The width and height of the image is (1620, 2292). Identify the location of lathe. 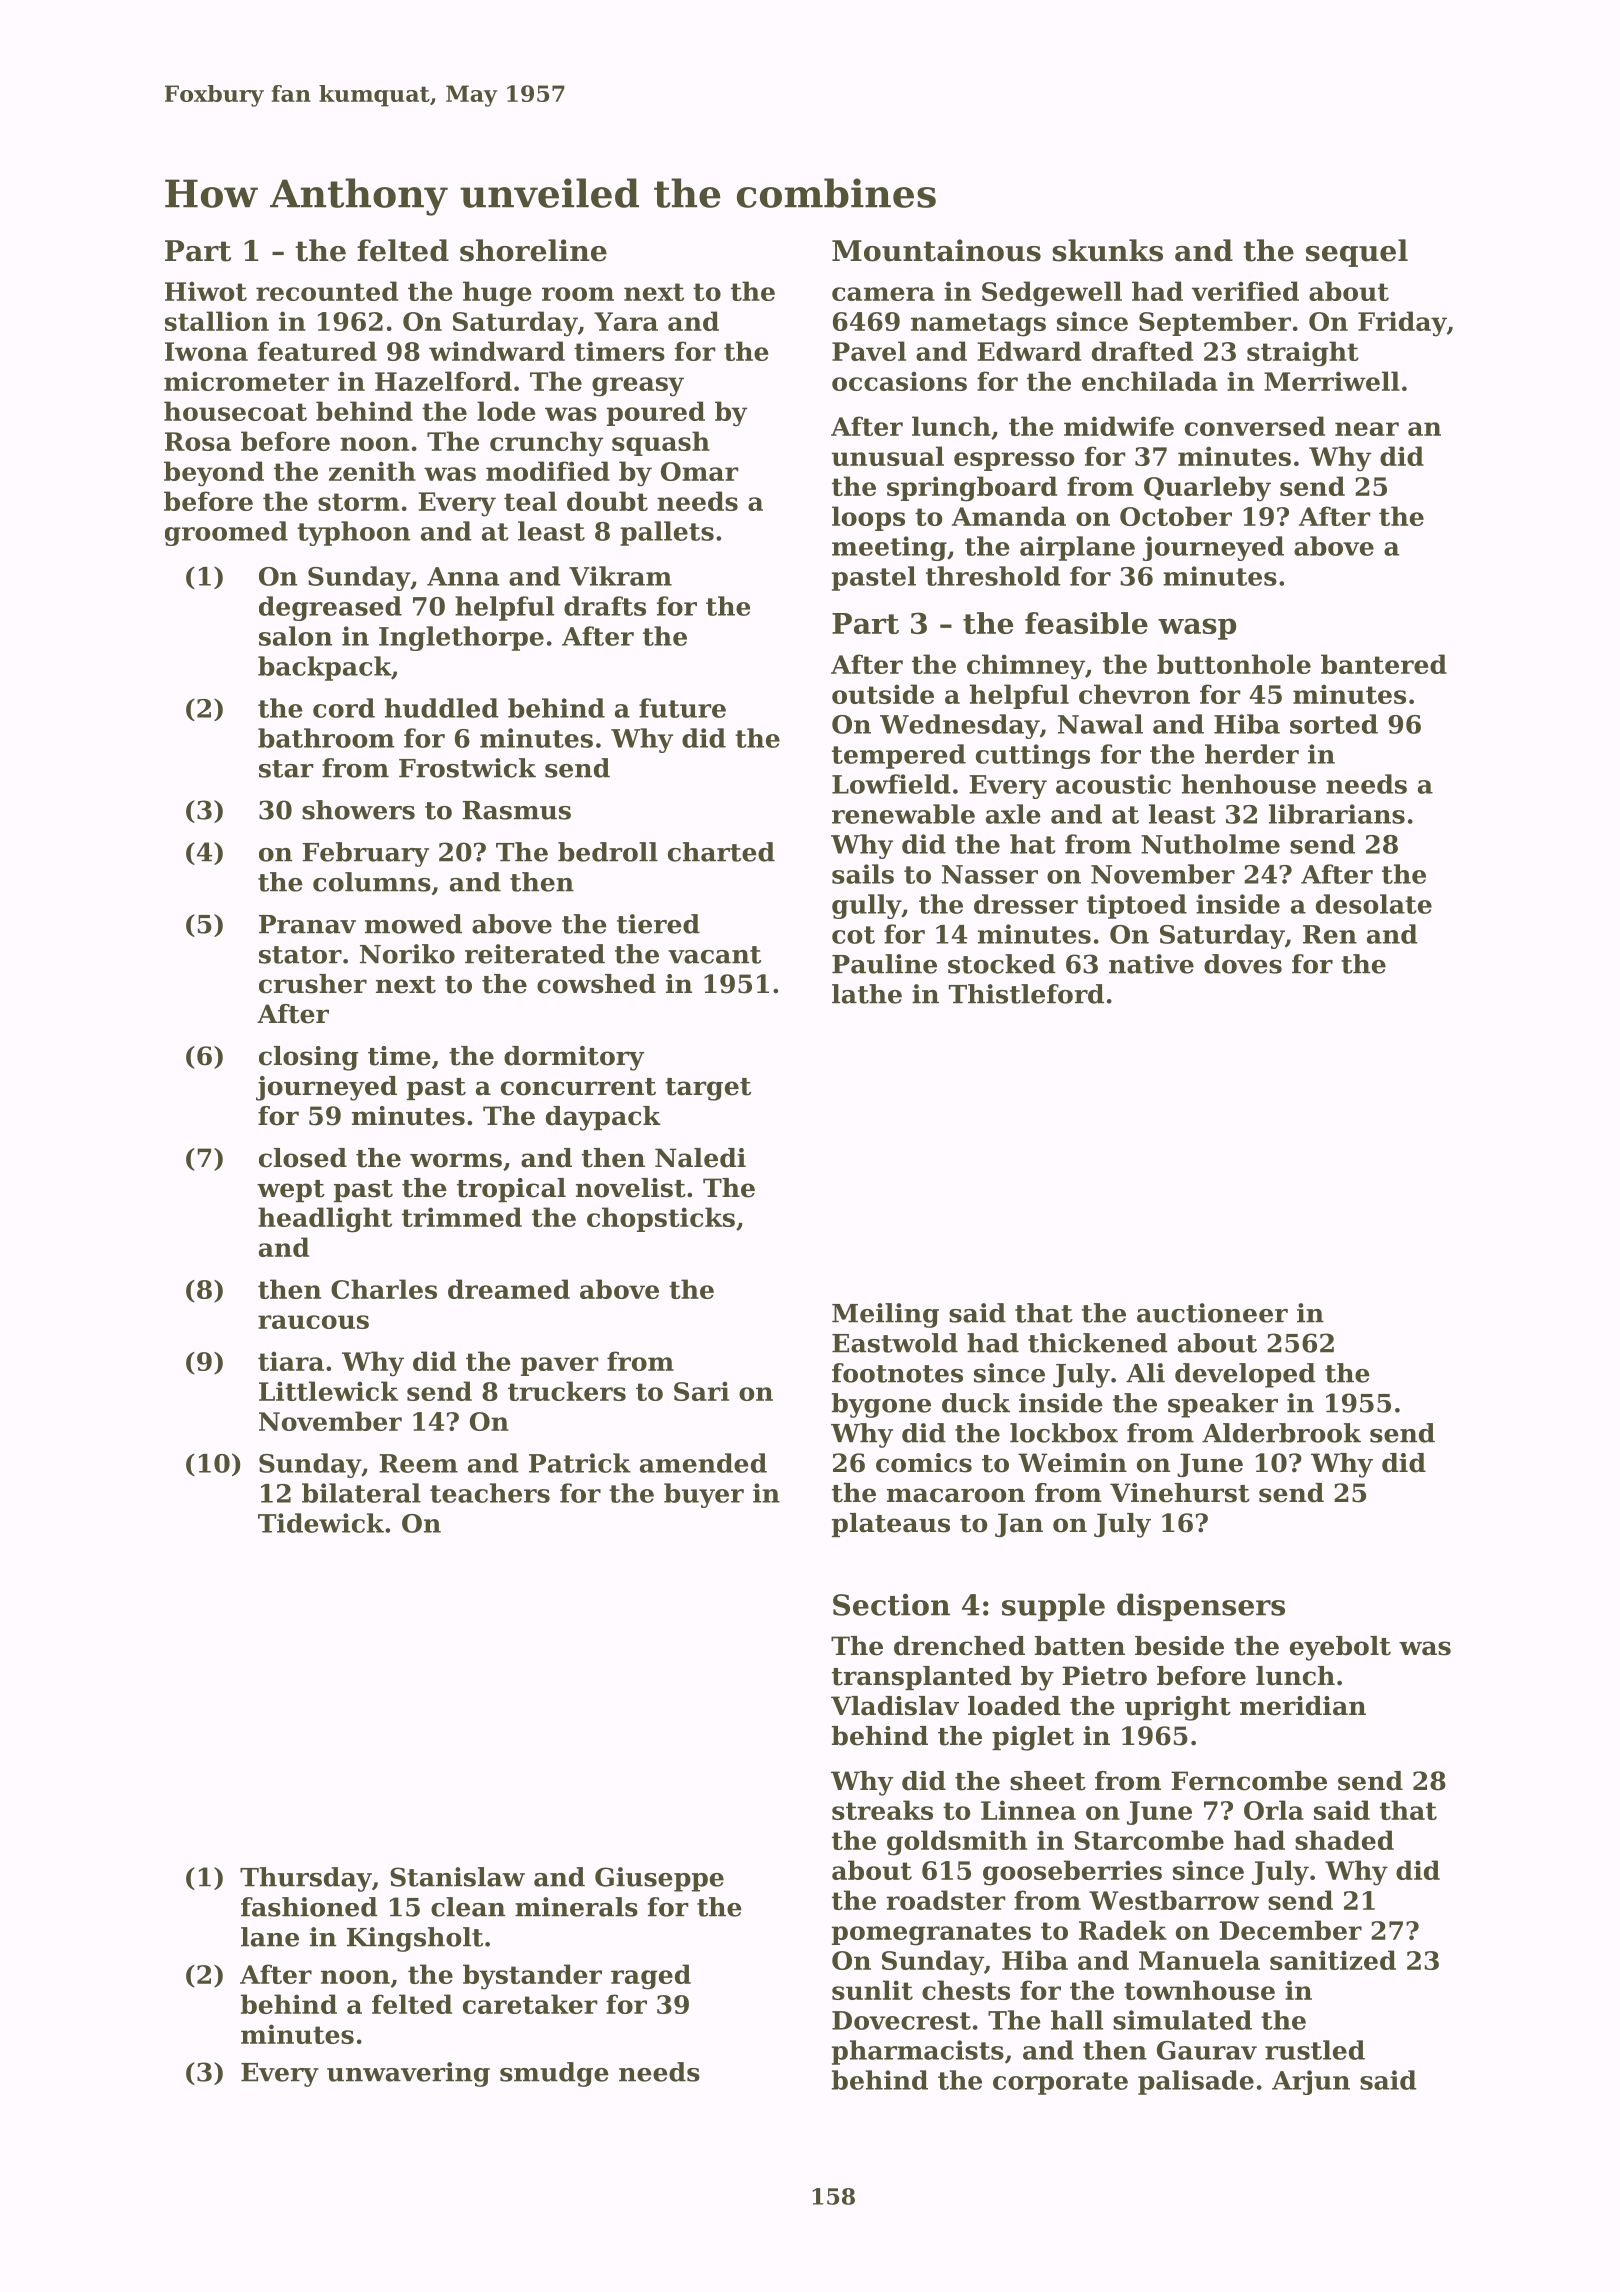
(867, 994).
